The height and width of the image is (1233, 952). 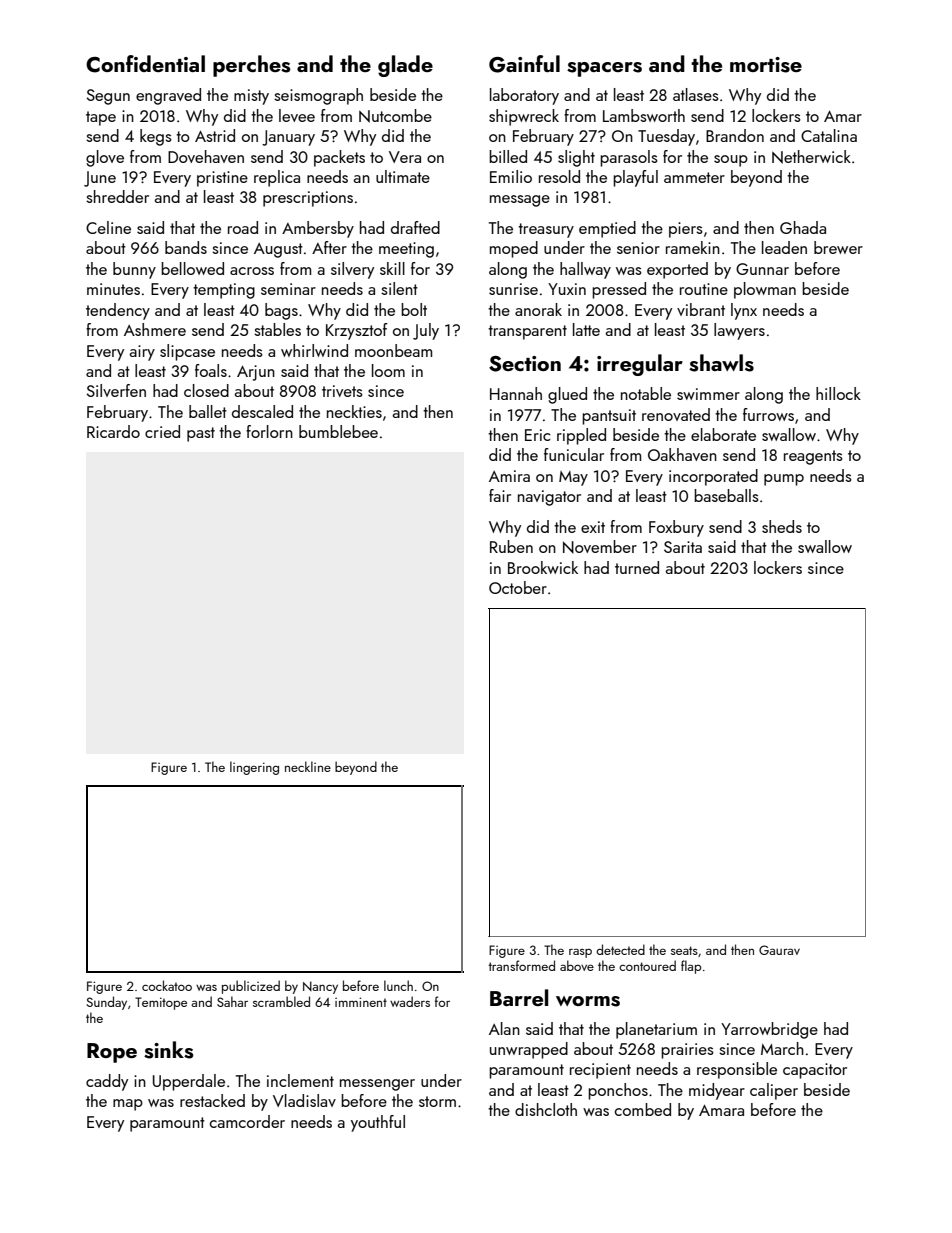 What do you see at coordinates (251, 97) in the image?
I see `misty` at bounding box center [251, 97].
